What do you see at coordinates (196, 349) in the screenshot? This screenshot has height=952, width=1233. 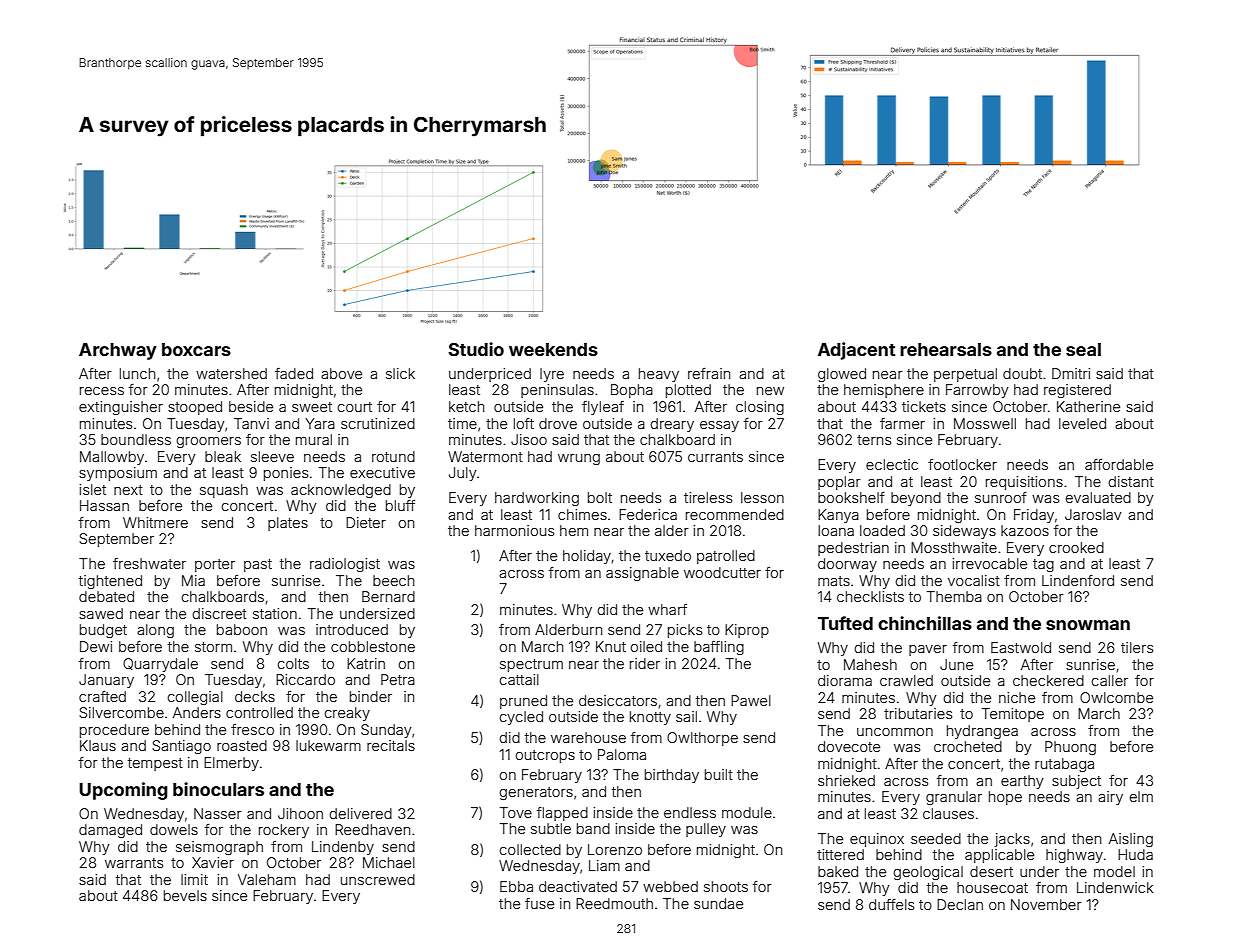 I see `boxcars` at bounding box center [196, 349].
